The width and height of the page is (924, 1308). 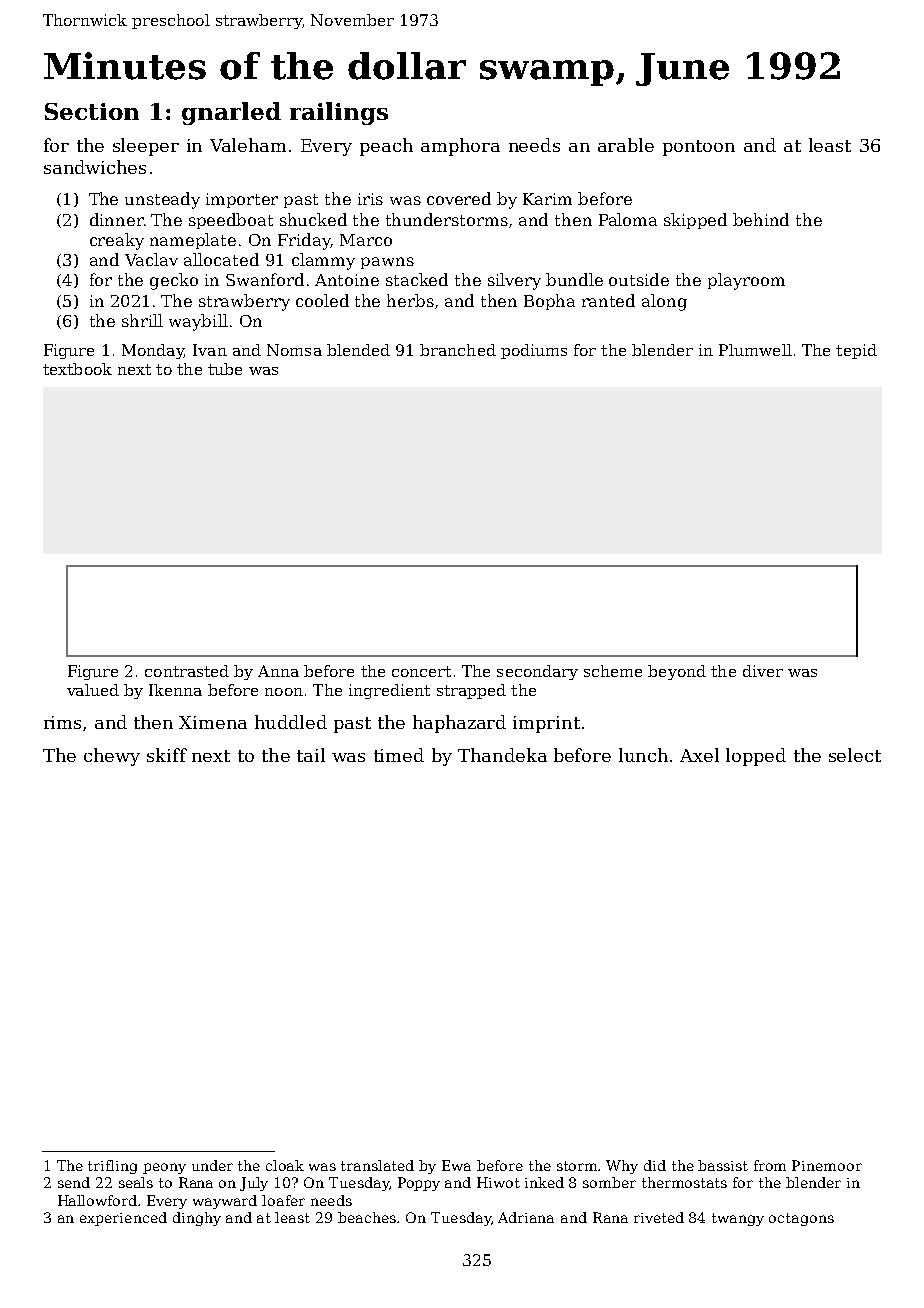 What do you see at coordinates (537, 672) in the page?
I see `secondary` at bounding box center [537, 672].
